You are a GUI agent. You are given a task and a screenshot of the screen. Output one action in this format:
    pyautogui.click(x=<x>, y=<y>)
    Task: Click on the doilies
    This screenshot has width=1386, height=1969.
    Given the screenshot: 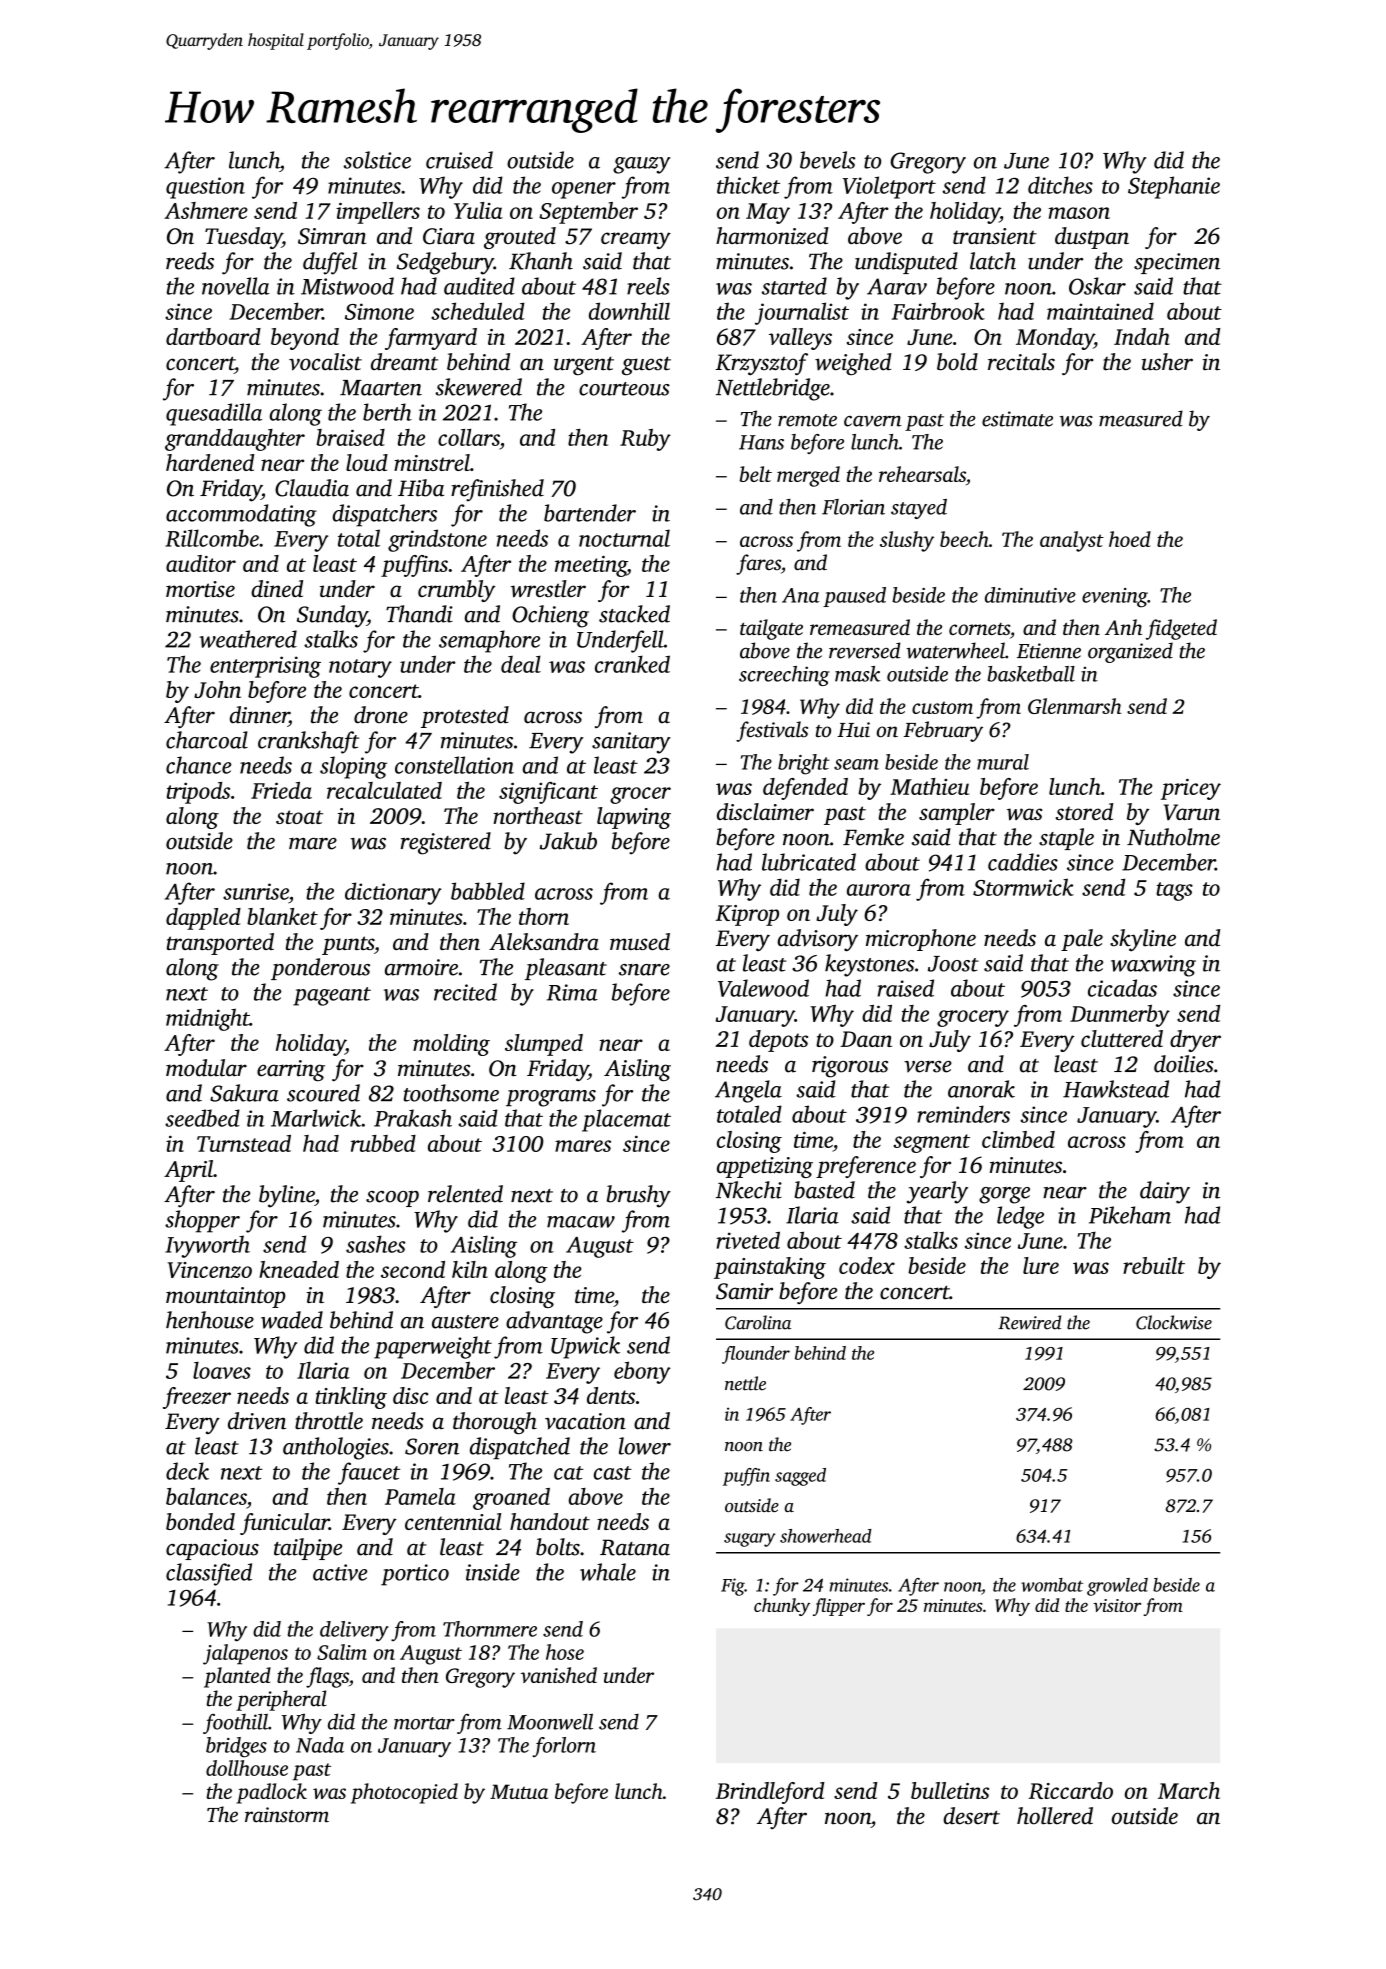 What is the action you would take?
    pyautogui.click(x=1184, y=1064)
